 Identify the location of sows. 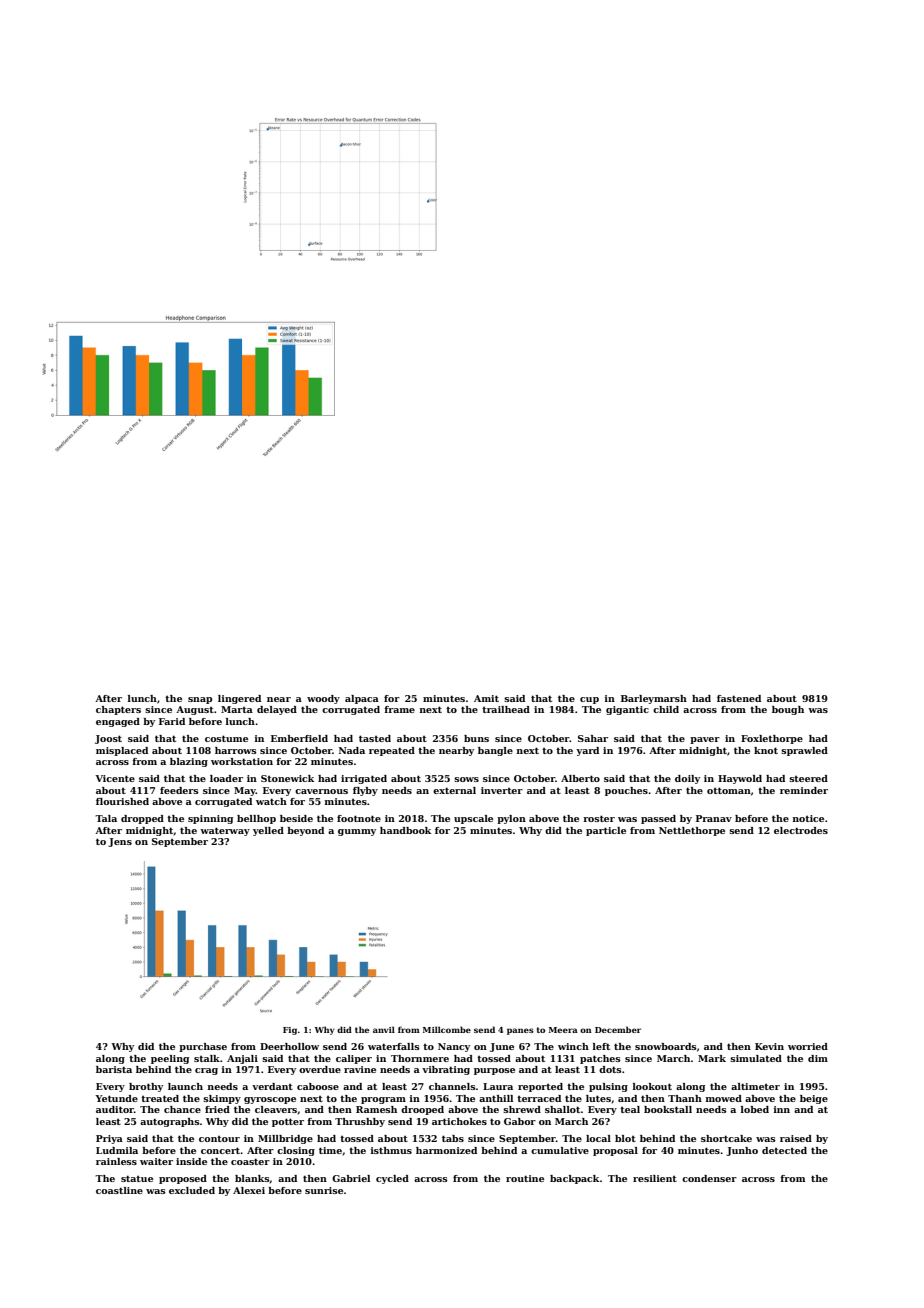
(466, 779).
